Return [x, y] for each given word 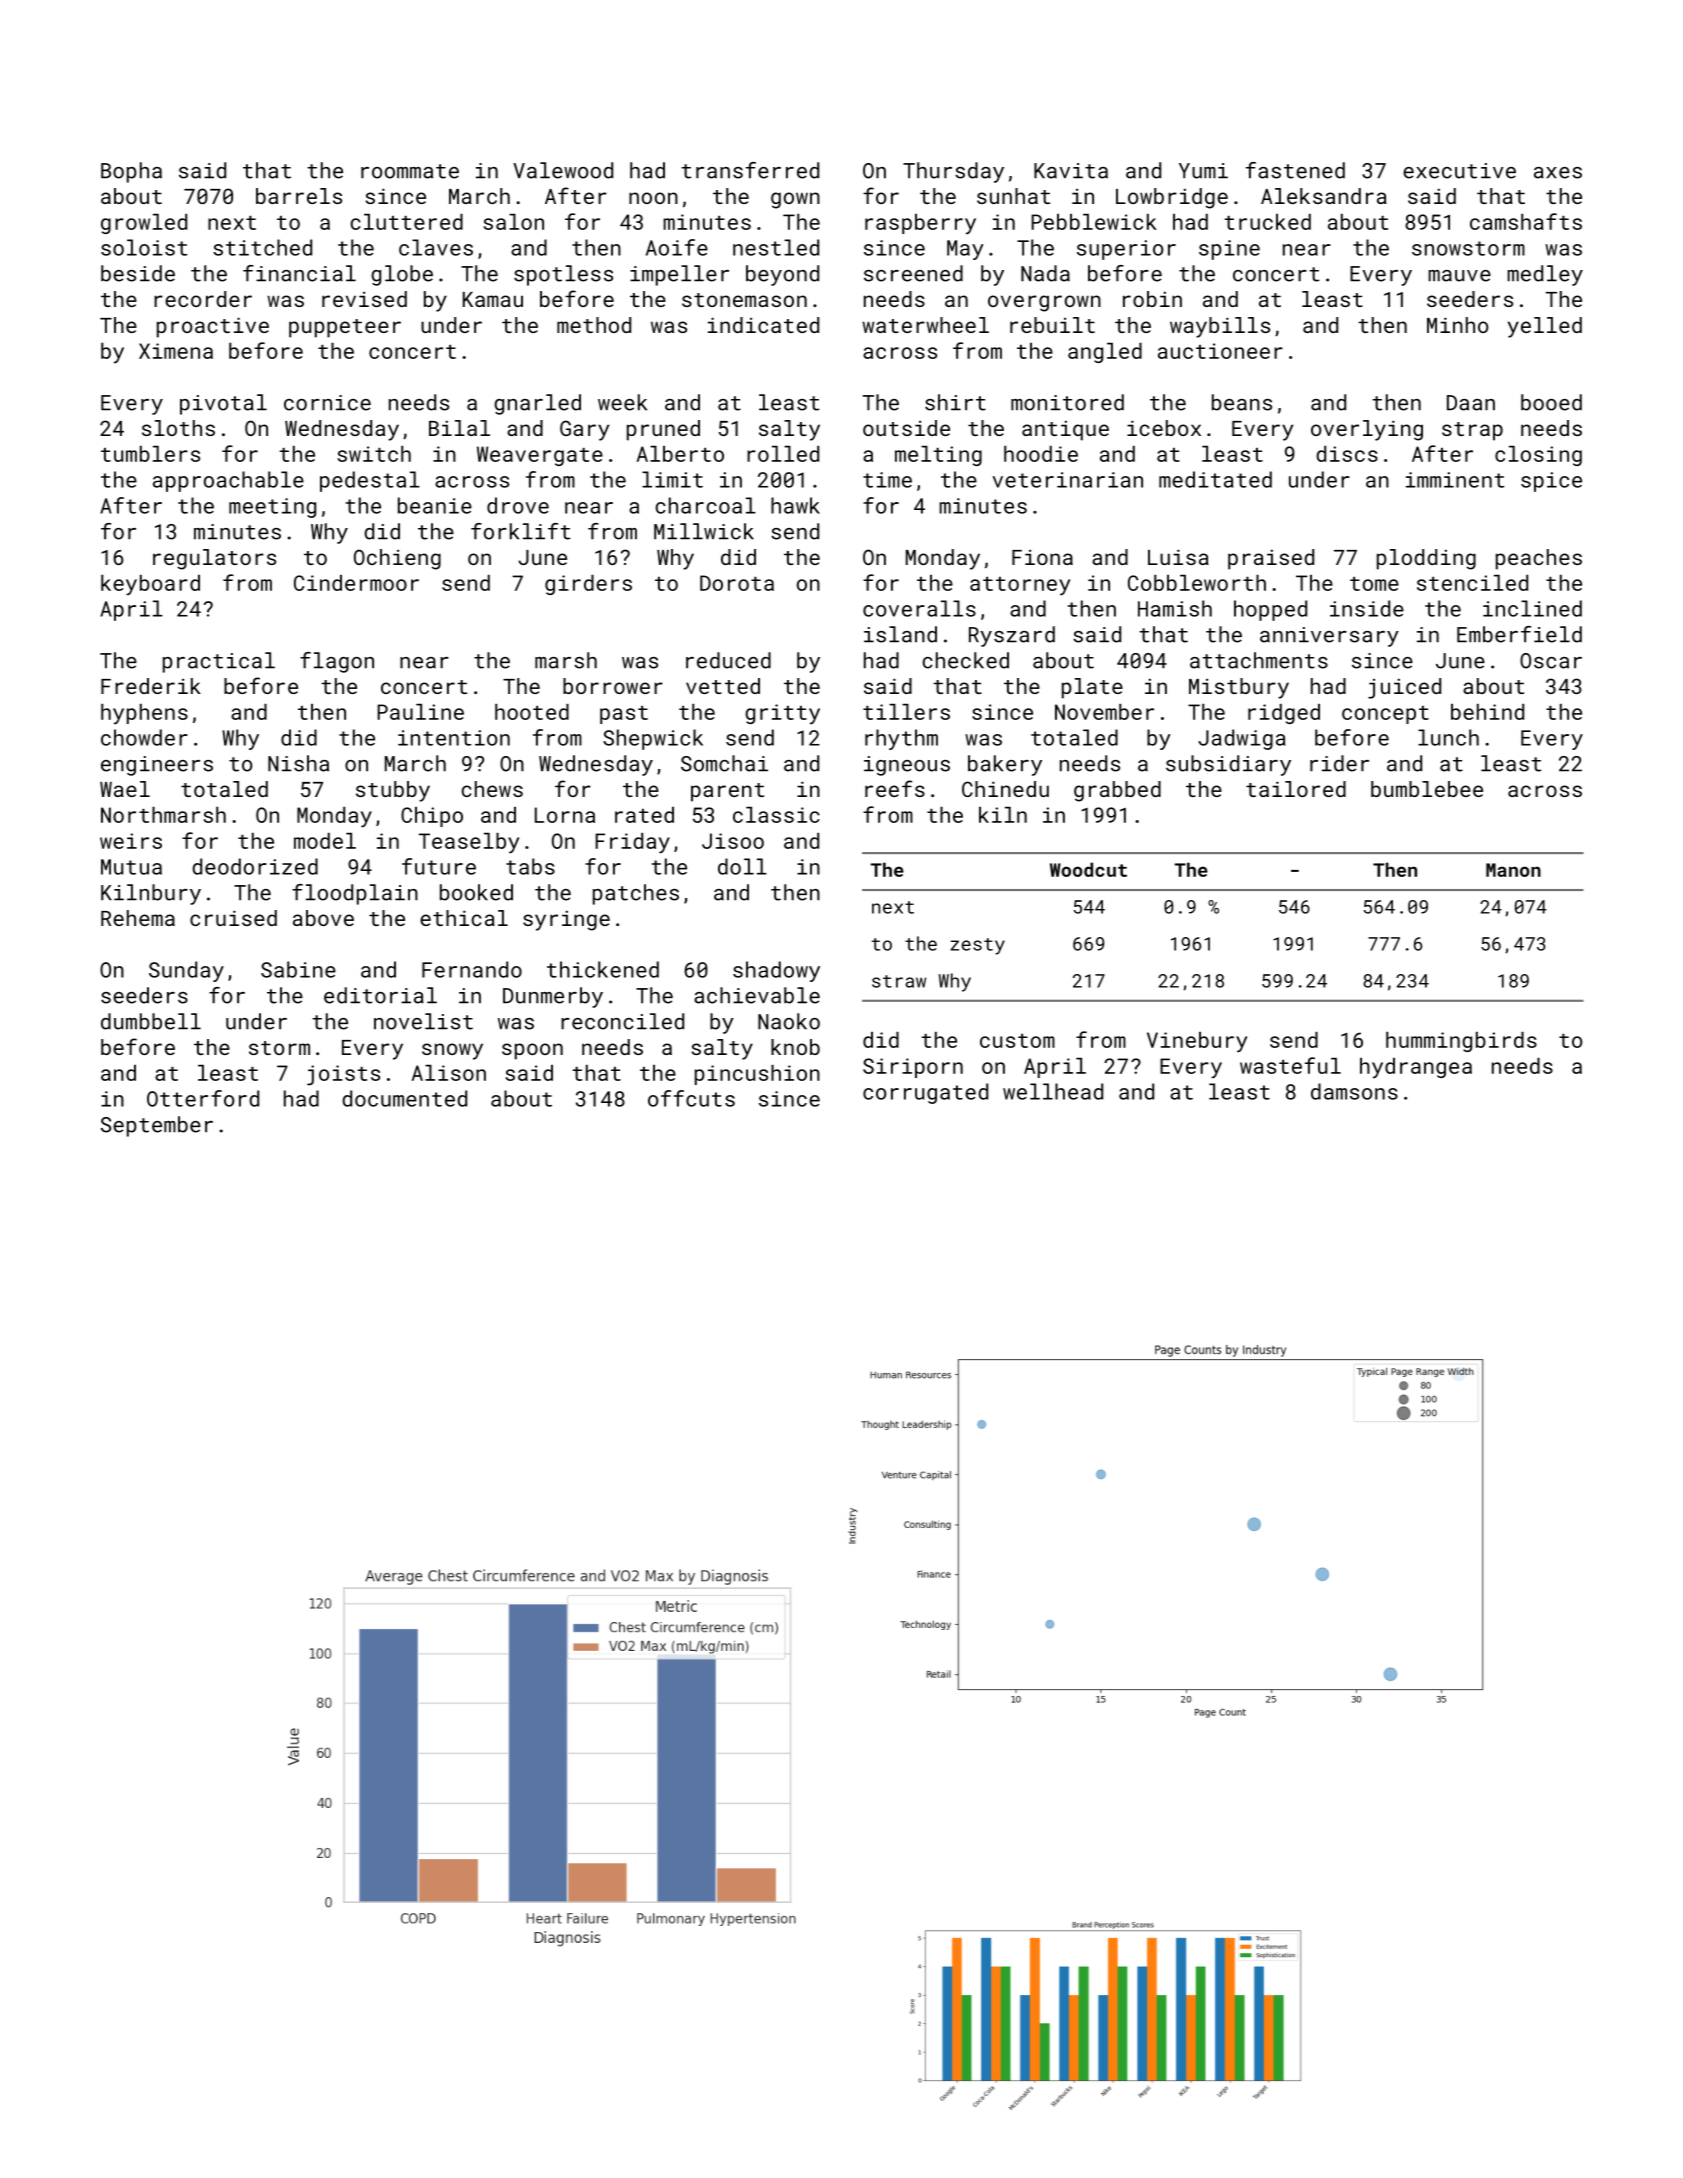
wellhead [1053, 1091]
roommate [410, 171]
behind [1487, 712]
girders [588, 585]
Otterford [203, 1098]
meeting [272, 508]
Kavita [1071, 171]
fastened [1295, 170]
